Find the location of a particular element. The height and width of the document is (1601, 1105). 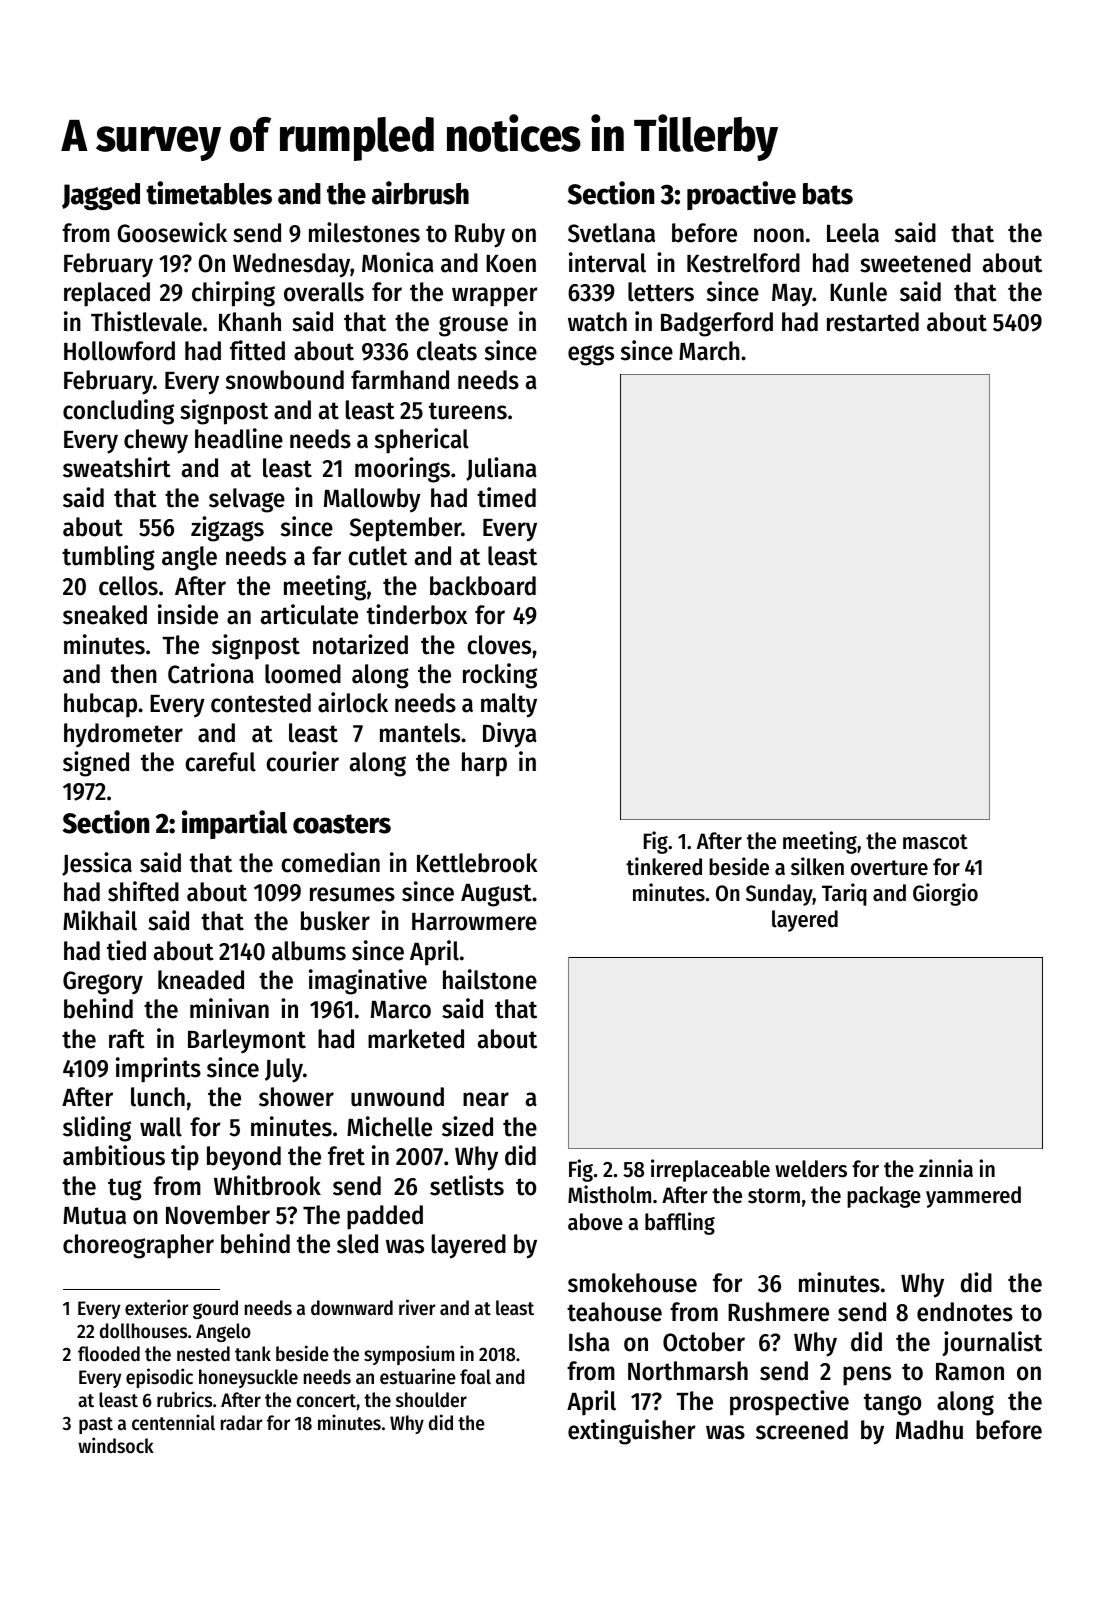

shifted is located at coordinates (143, 891).
